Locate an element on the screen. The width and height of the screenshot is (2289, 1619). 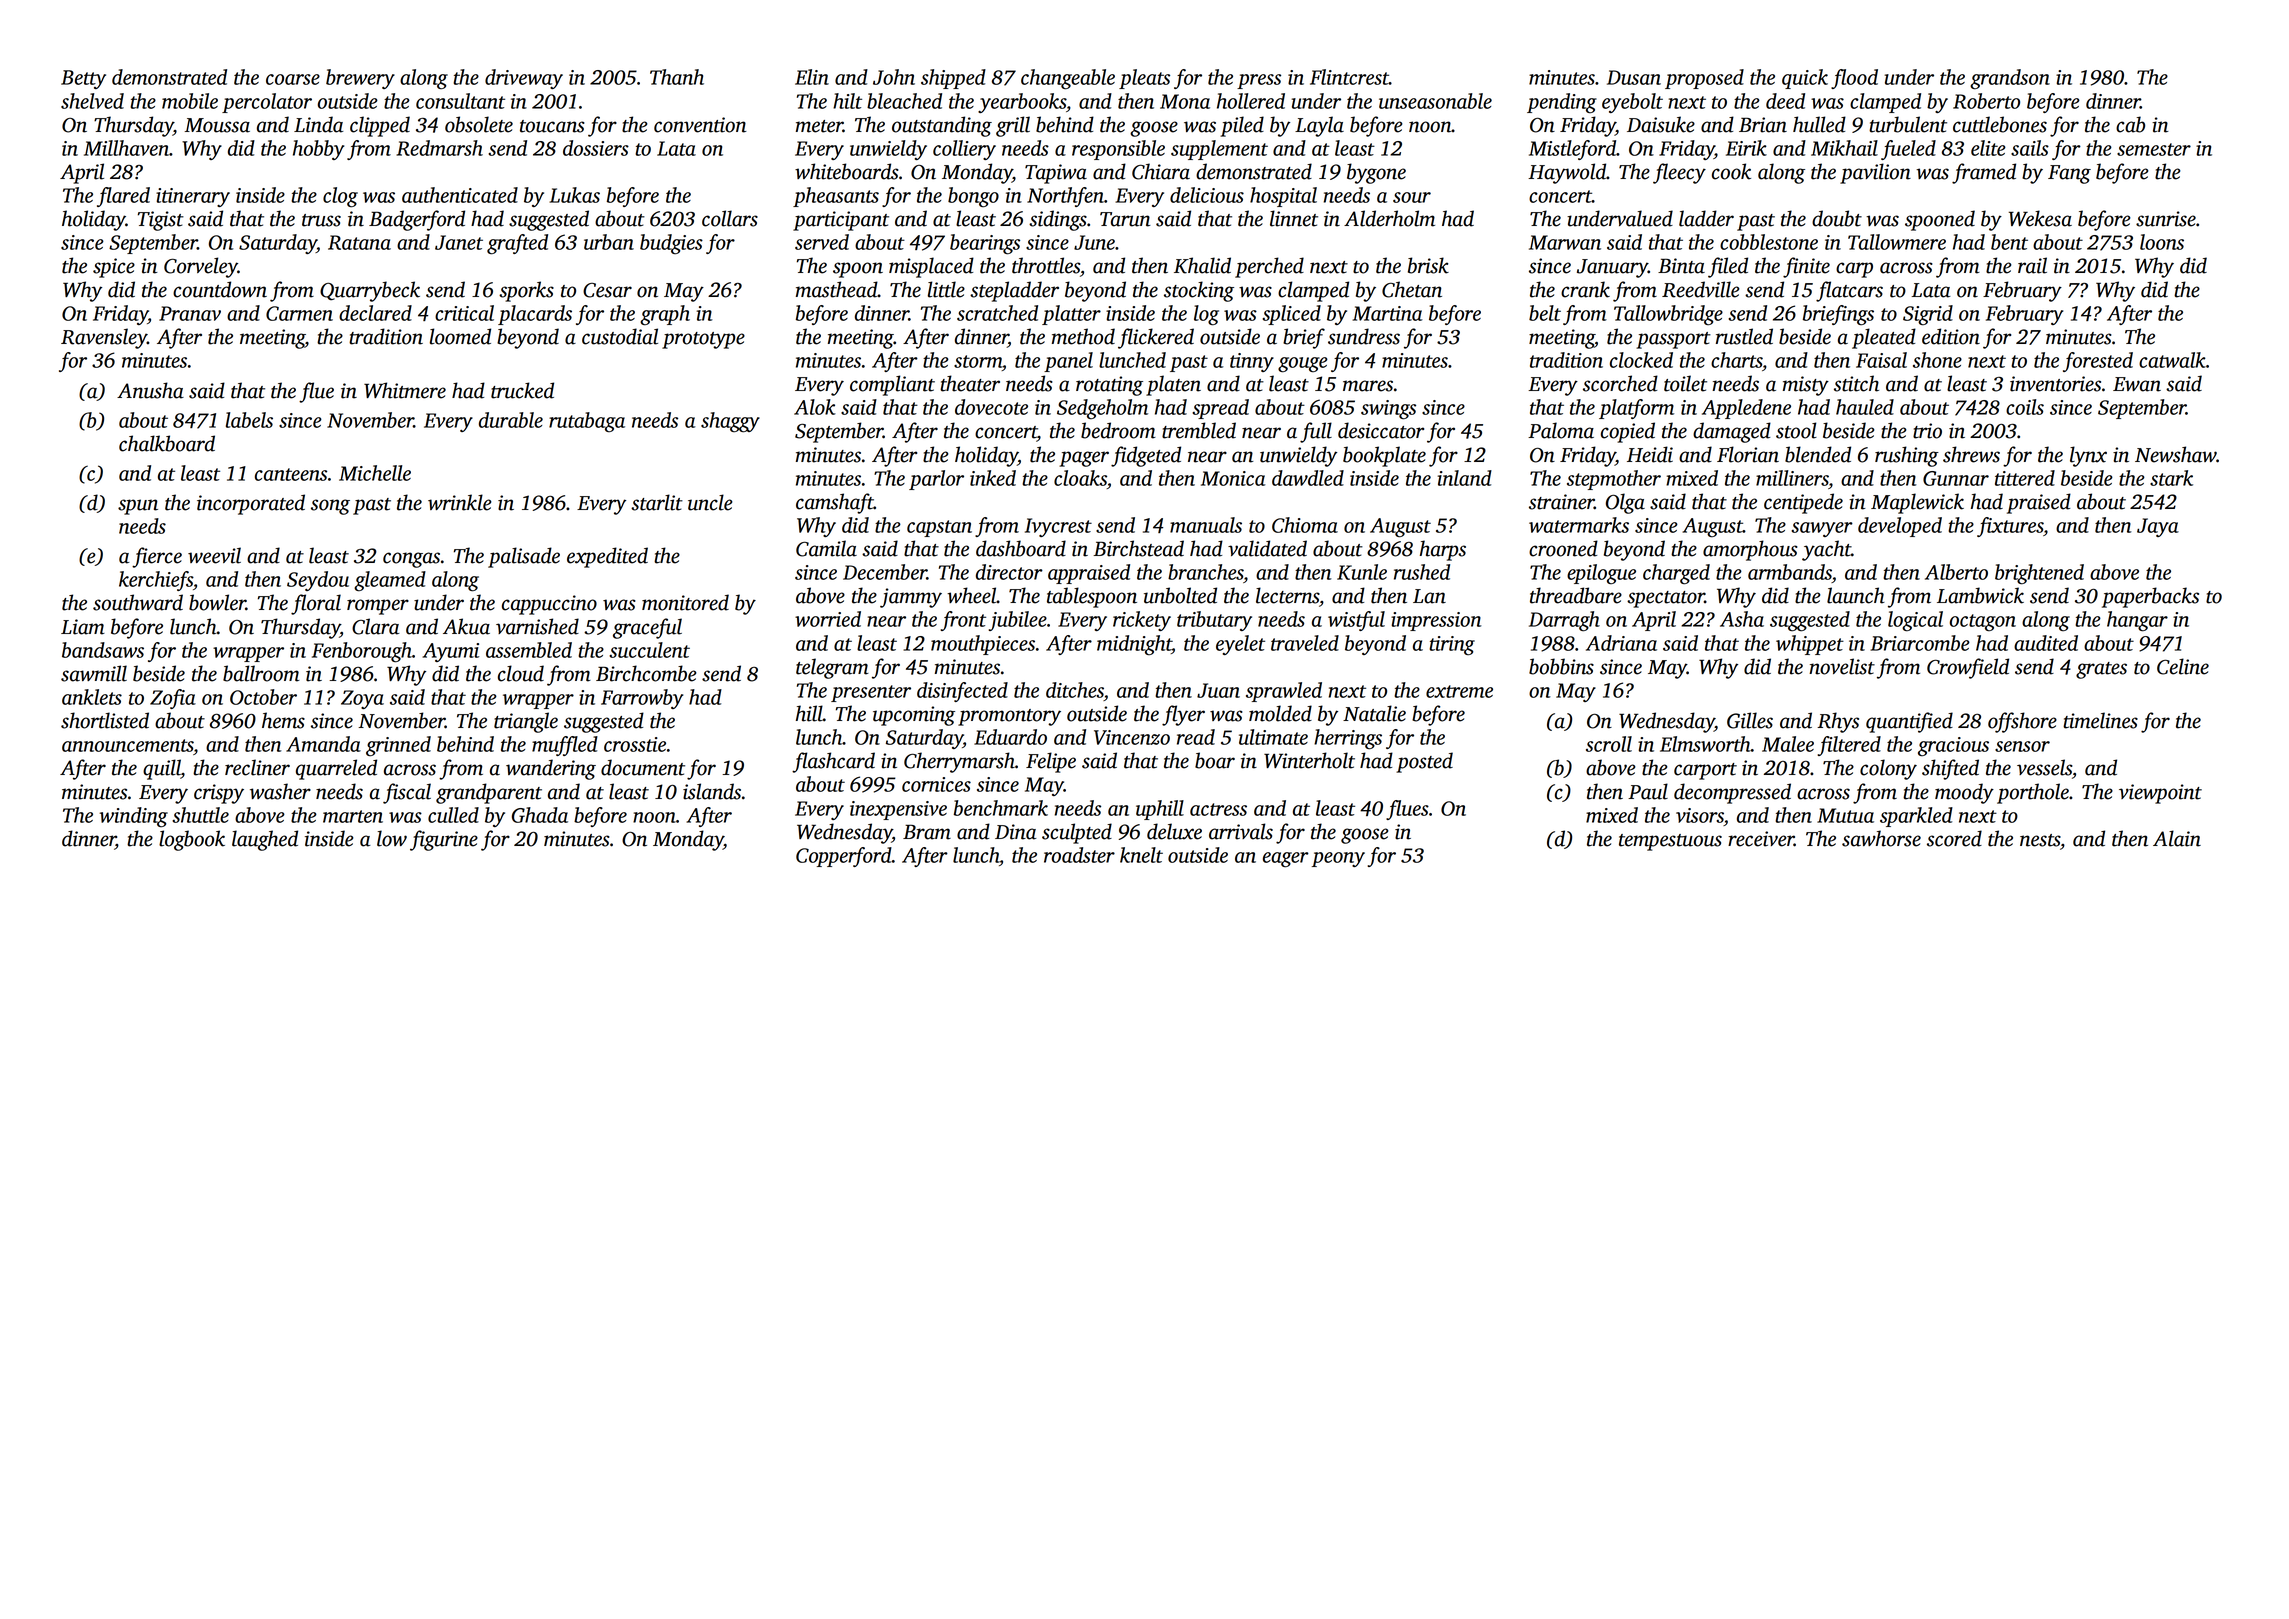
brightened is located at coordinates (2039, 574).
